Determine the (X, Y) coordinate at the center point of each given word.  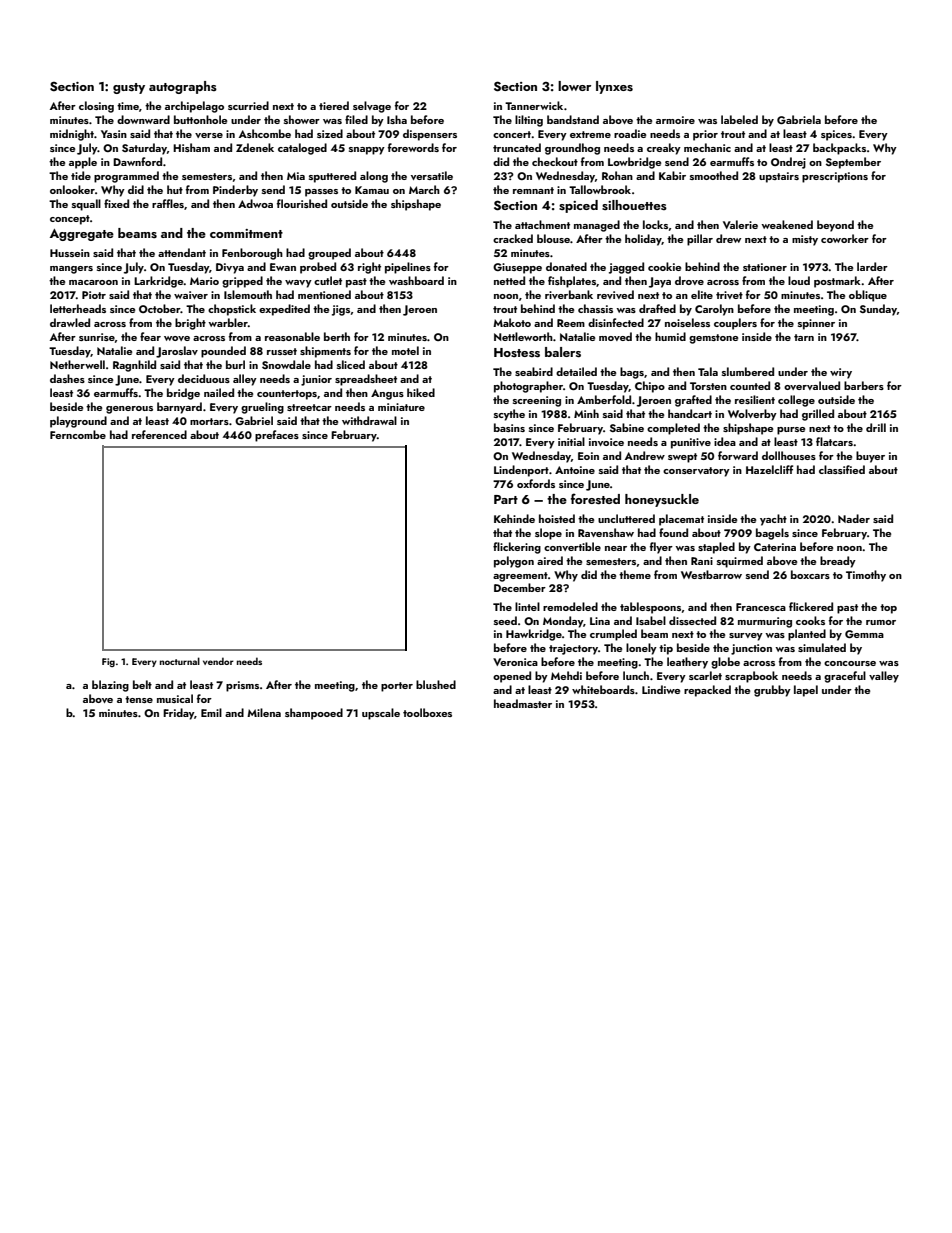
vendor (218, 661)
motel (405, 350)
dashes (67, 378)
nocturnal (180, 661)
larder (872, 266)
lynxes (614, 87)
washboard (416, 280)
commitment (246, 233)
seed (505, 620)
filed (356, 119)
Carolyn (714, 310)
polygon (514, 562)
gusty (129, 88)
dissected (692, 620)
